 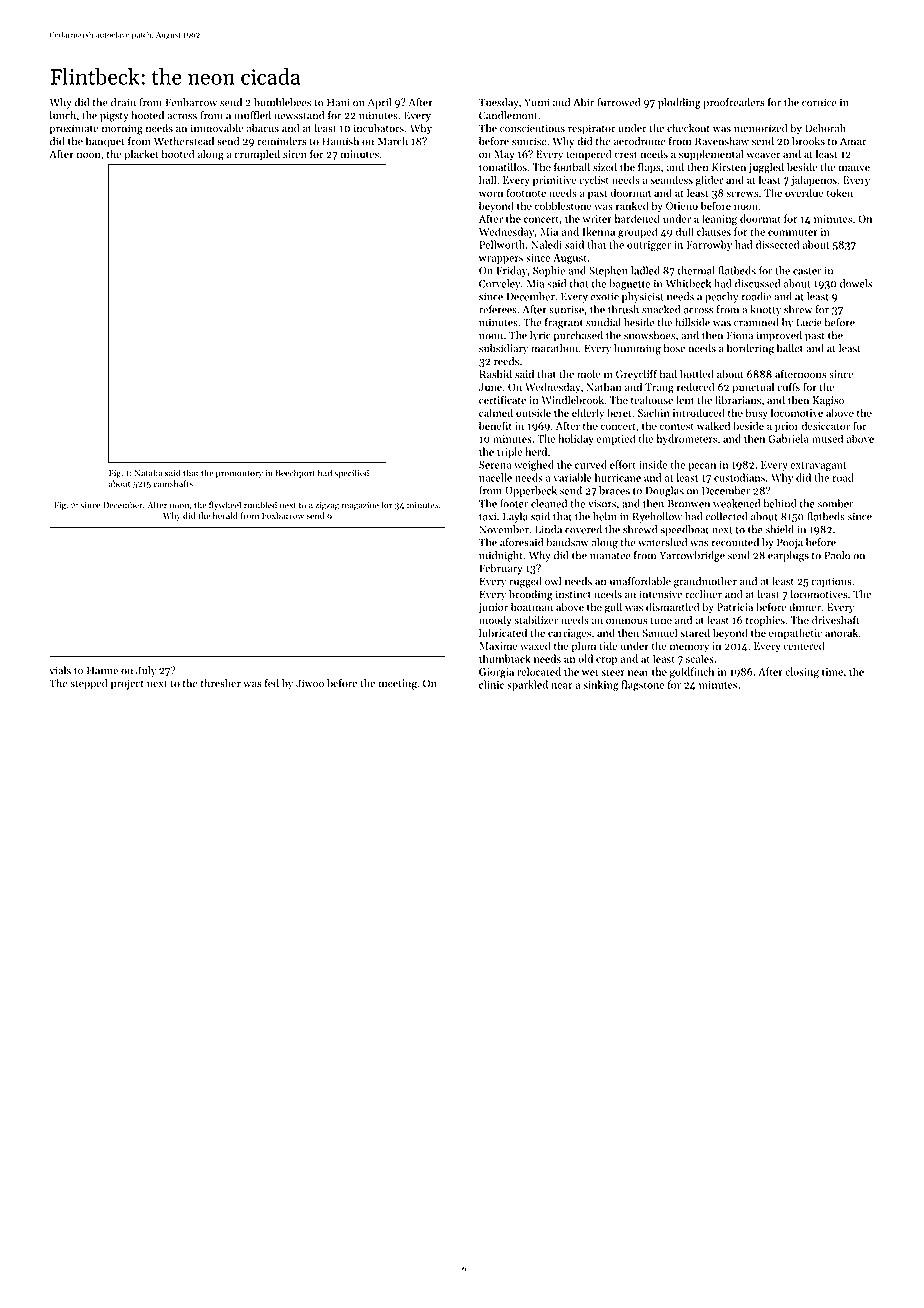 I want to click on Pellworth, so click(x=502, y=244).
